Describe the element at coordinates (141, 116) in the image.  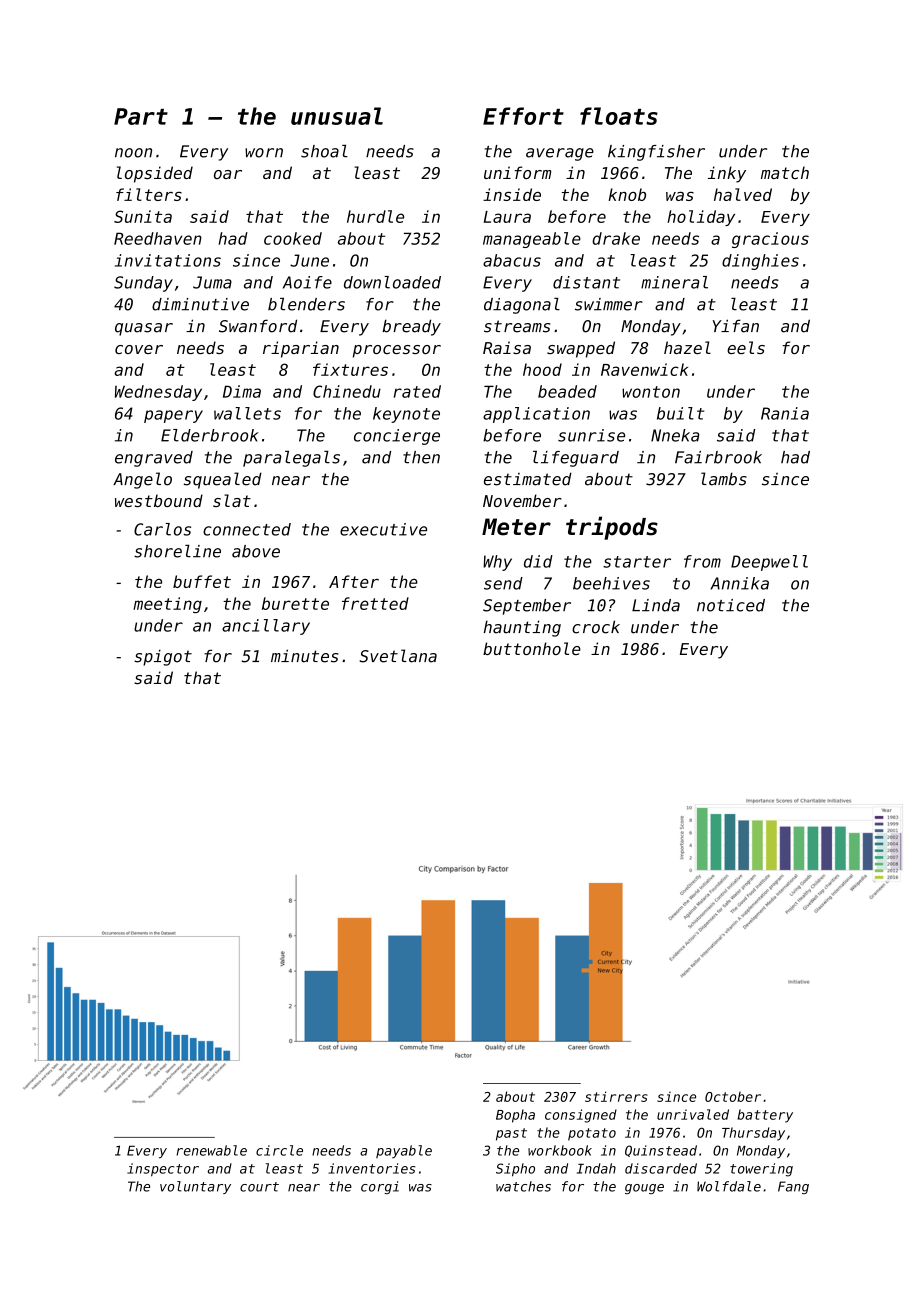
I see `Part` at that location.
